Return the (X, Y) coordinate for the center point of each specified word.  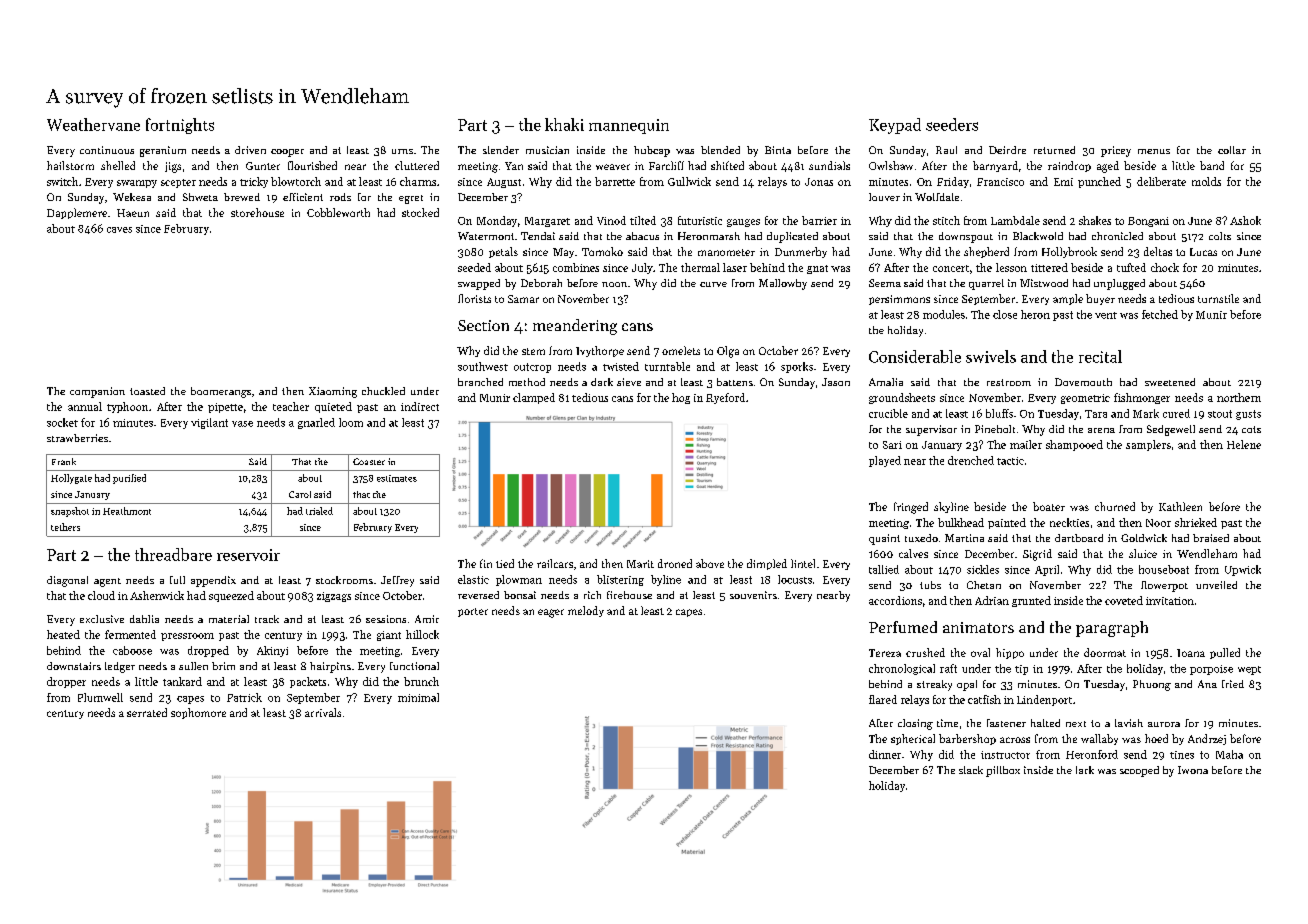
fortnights (180, 126)
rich (592, 595)
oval (980, 652)
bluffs (999, 413)
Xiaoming (333, 392)
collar (1232, 150)
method (527, 382)
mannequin (629, 126)
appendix (213, 581)
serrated (147, 712)
